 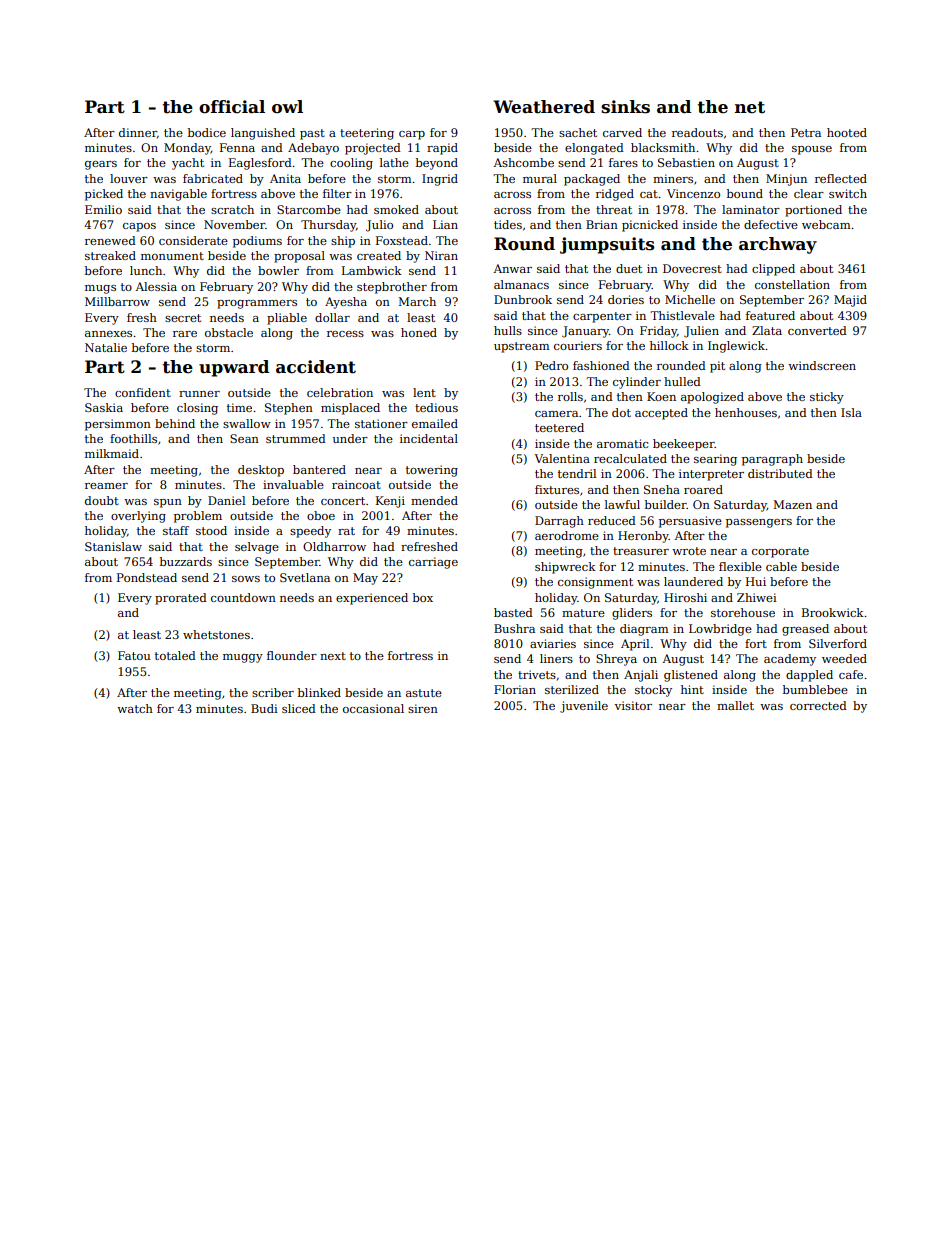 I want to click on obstacle, so click(x=229, y=332).
